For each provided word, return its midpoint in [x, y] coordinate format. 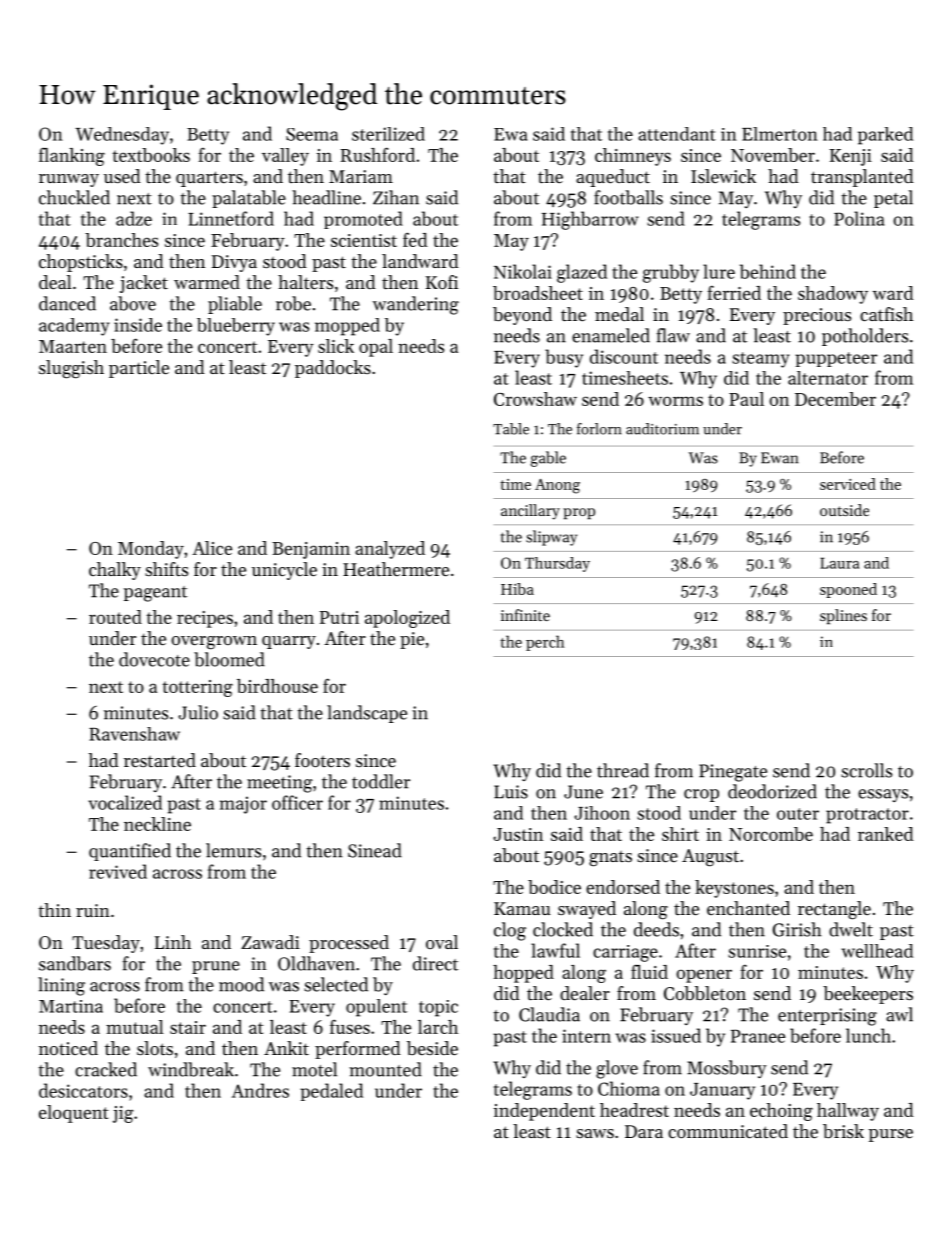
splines [843, 616]
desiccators [83, 1090]
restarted [160, 760]
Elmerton [780, 134]
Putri [339, 617]
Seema [312, 134]
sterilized [388, 134]
